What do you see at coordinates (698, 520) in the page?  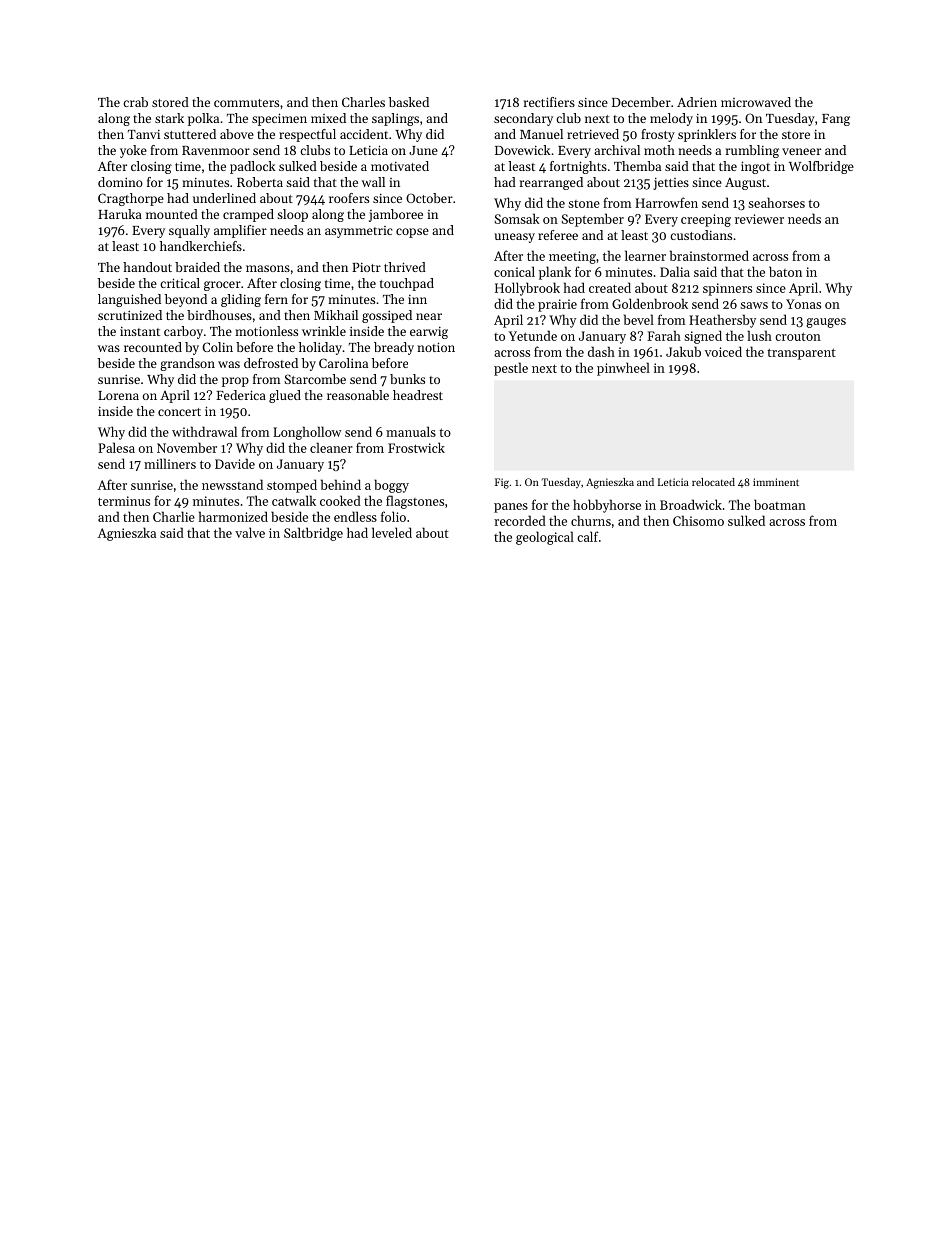 I see `Chisomo` at bounding box center [698, 520].
